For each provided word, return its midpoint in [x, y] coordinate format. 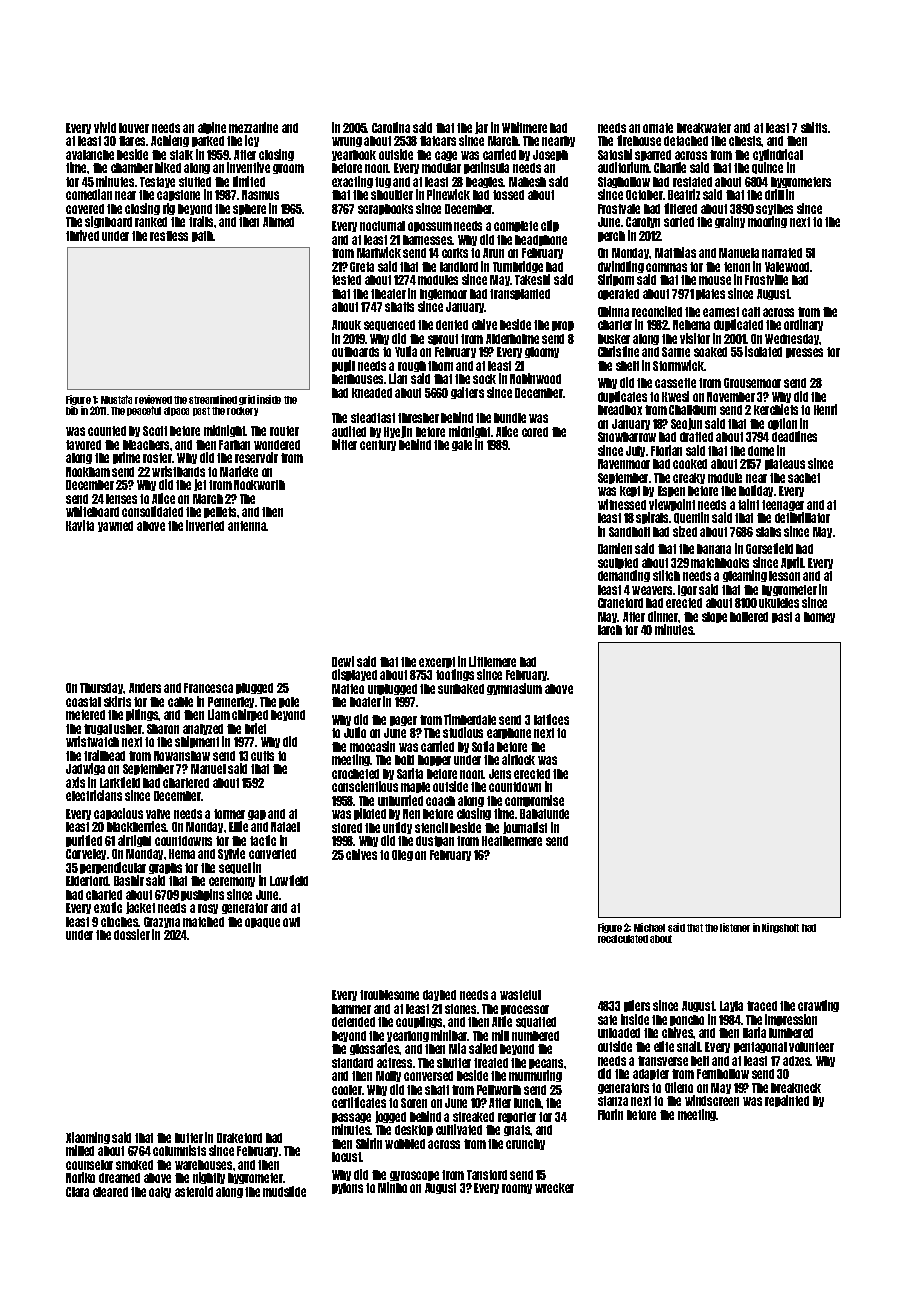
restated [692, 182]
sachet [804, 478]
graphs [165, 868]
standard [352, 1063]
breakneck [796, 1088]
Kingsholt [780, 928]
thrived [82, 235]
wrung [347, 142]
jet [200, 485]
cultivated [459, 1129]
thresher [418, 418]
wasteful [520, 995]
